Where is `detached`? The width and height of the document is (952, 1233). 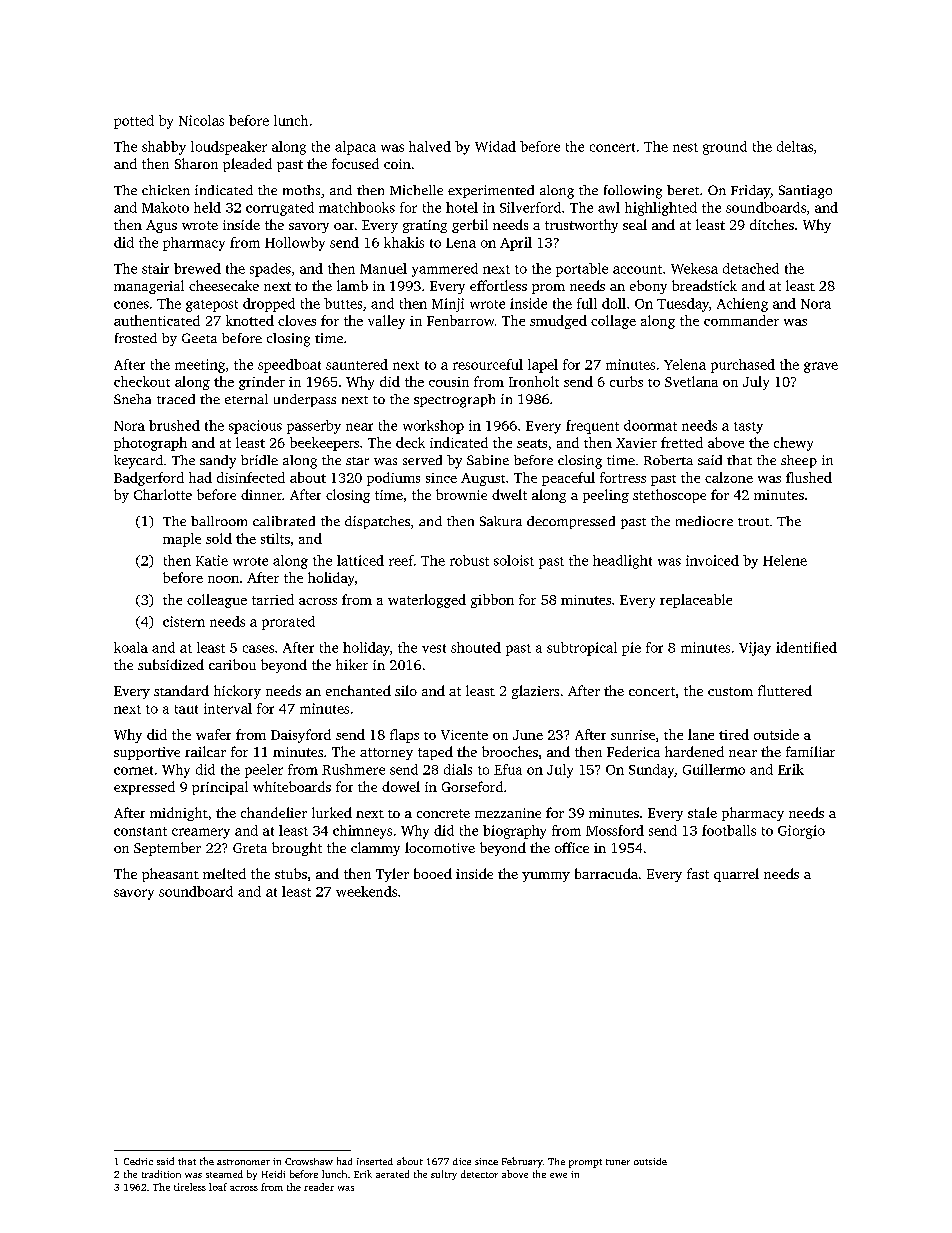 detached is located at coordinates (751, 268).
